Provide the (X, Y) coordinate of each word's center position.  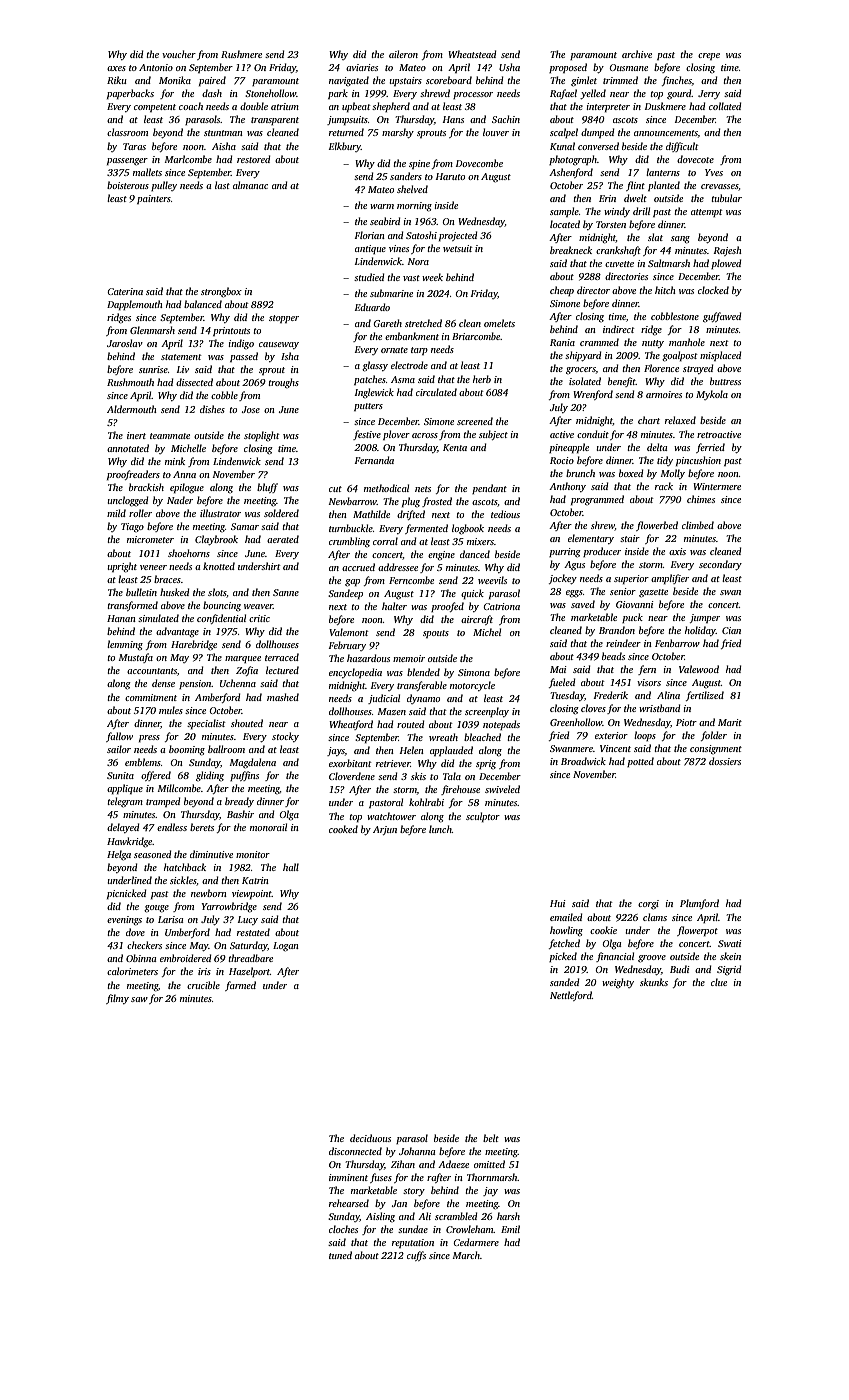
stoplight (262, 436)
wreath (443, 737)
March (466, 1255)
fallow (119, 737)
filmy (117, 999)
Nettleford (571, 996)
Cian (731, 630)
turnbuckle (351, 528)
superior (631, 579)
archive (637, 54)
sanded (564, 982)
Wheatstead (472, 54)
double (254, 106)
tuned (340, 1255)
